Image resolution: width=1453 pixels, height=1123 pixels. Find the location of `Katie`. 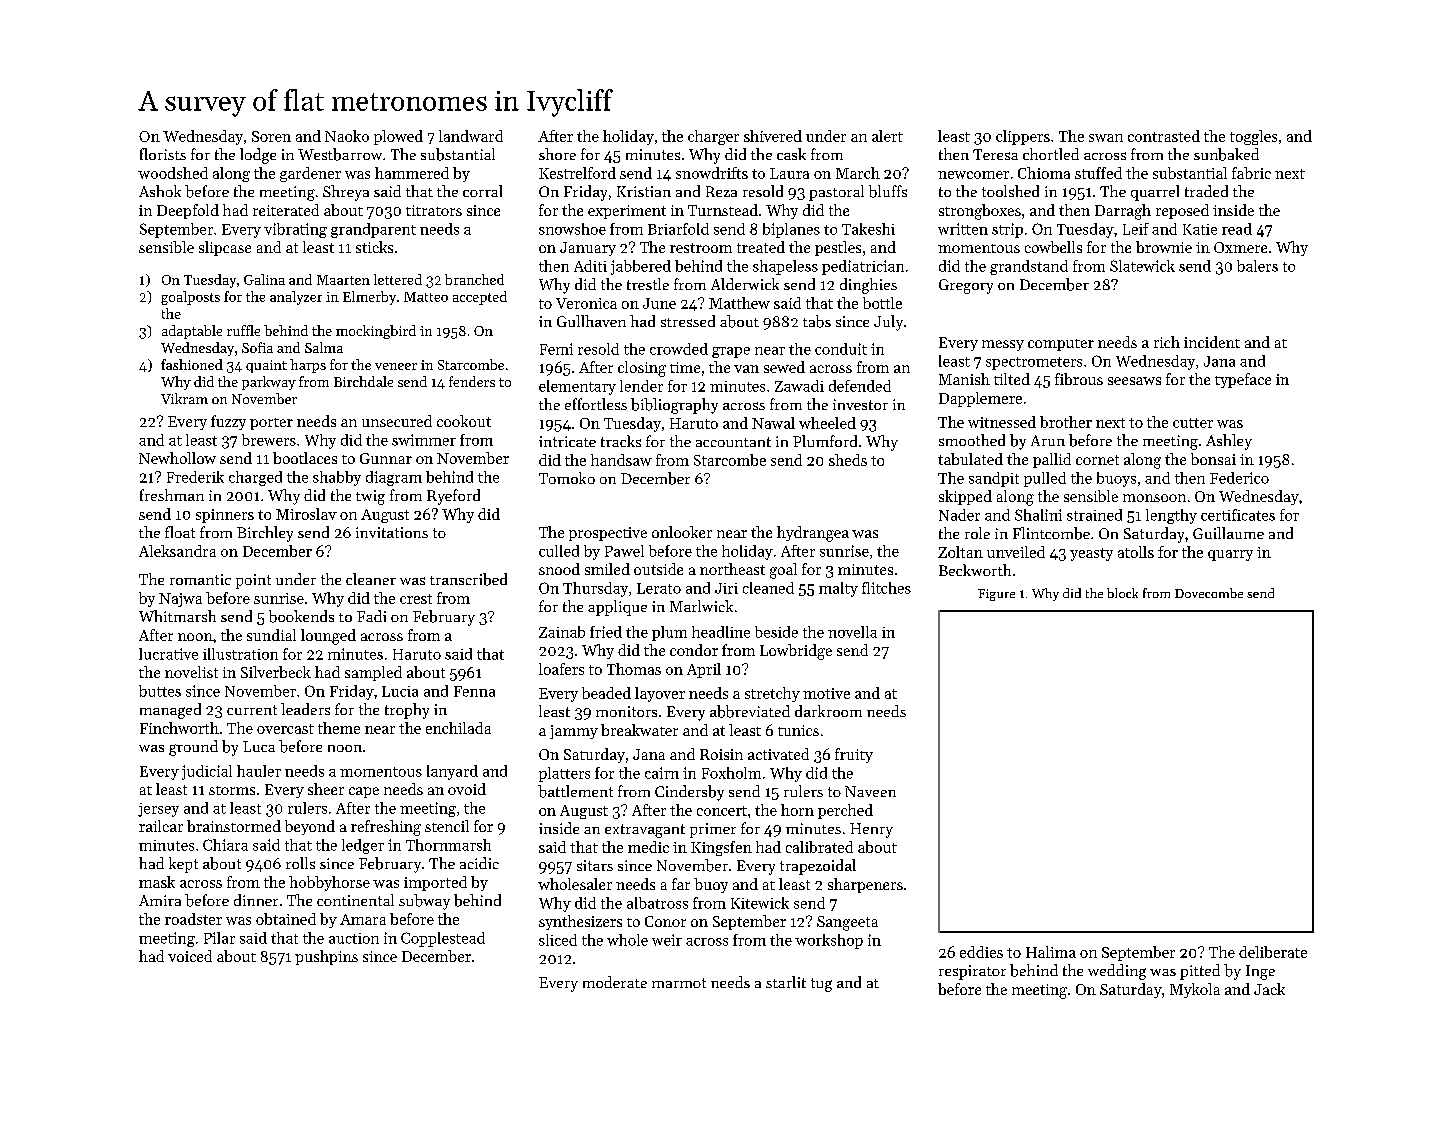

Katie is located at coordinates (1200, 229).
